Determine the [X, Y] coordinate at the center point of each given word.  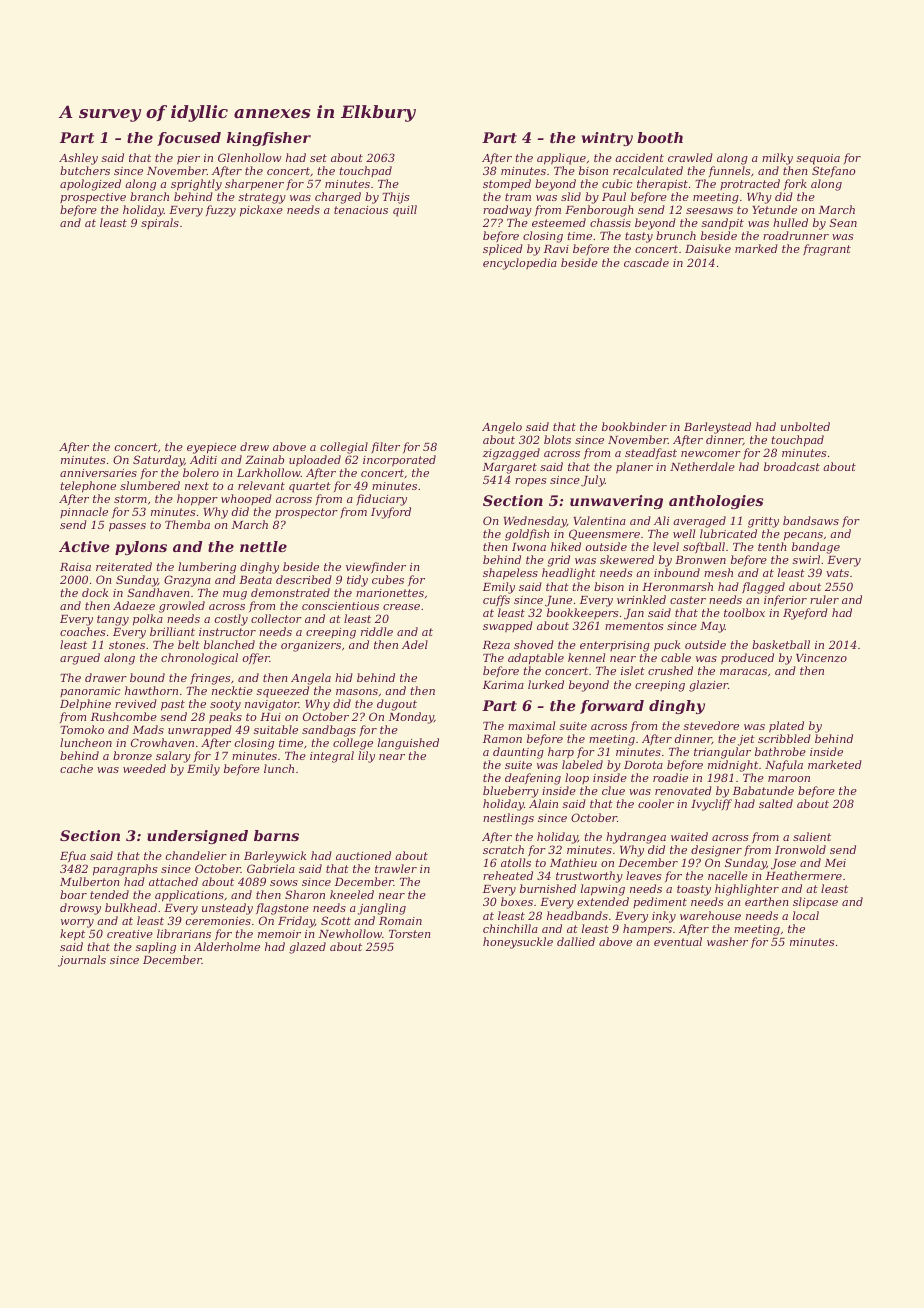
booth [660, 137]
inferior [785, 600]
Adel [415, 644]
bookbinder [634, 426]
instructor [227, 632]
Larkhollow [269, 472]
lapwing [603, 890]
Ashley [78, 159]
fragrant [827, 250]
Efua [73, 856]
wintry [607, 139]
